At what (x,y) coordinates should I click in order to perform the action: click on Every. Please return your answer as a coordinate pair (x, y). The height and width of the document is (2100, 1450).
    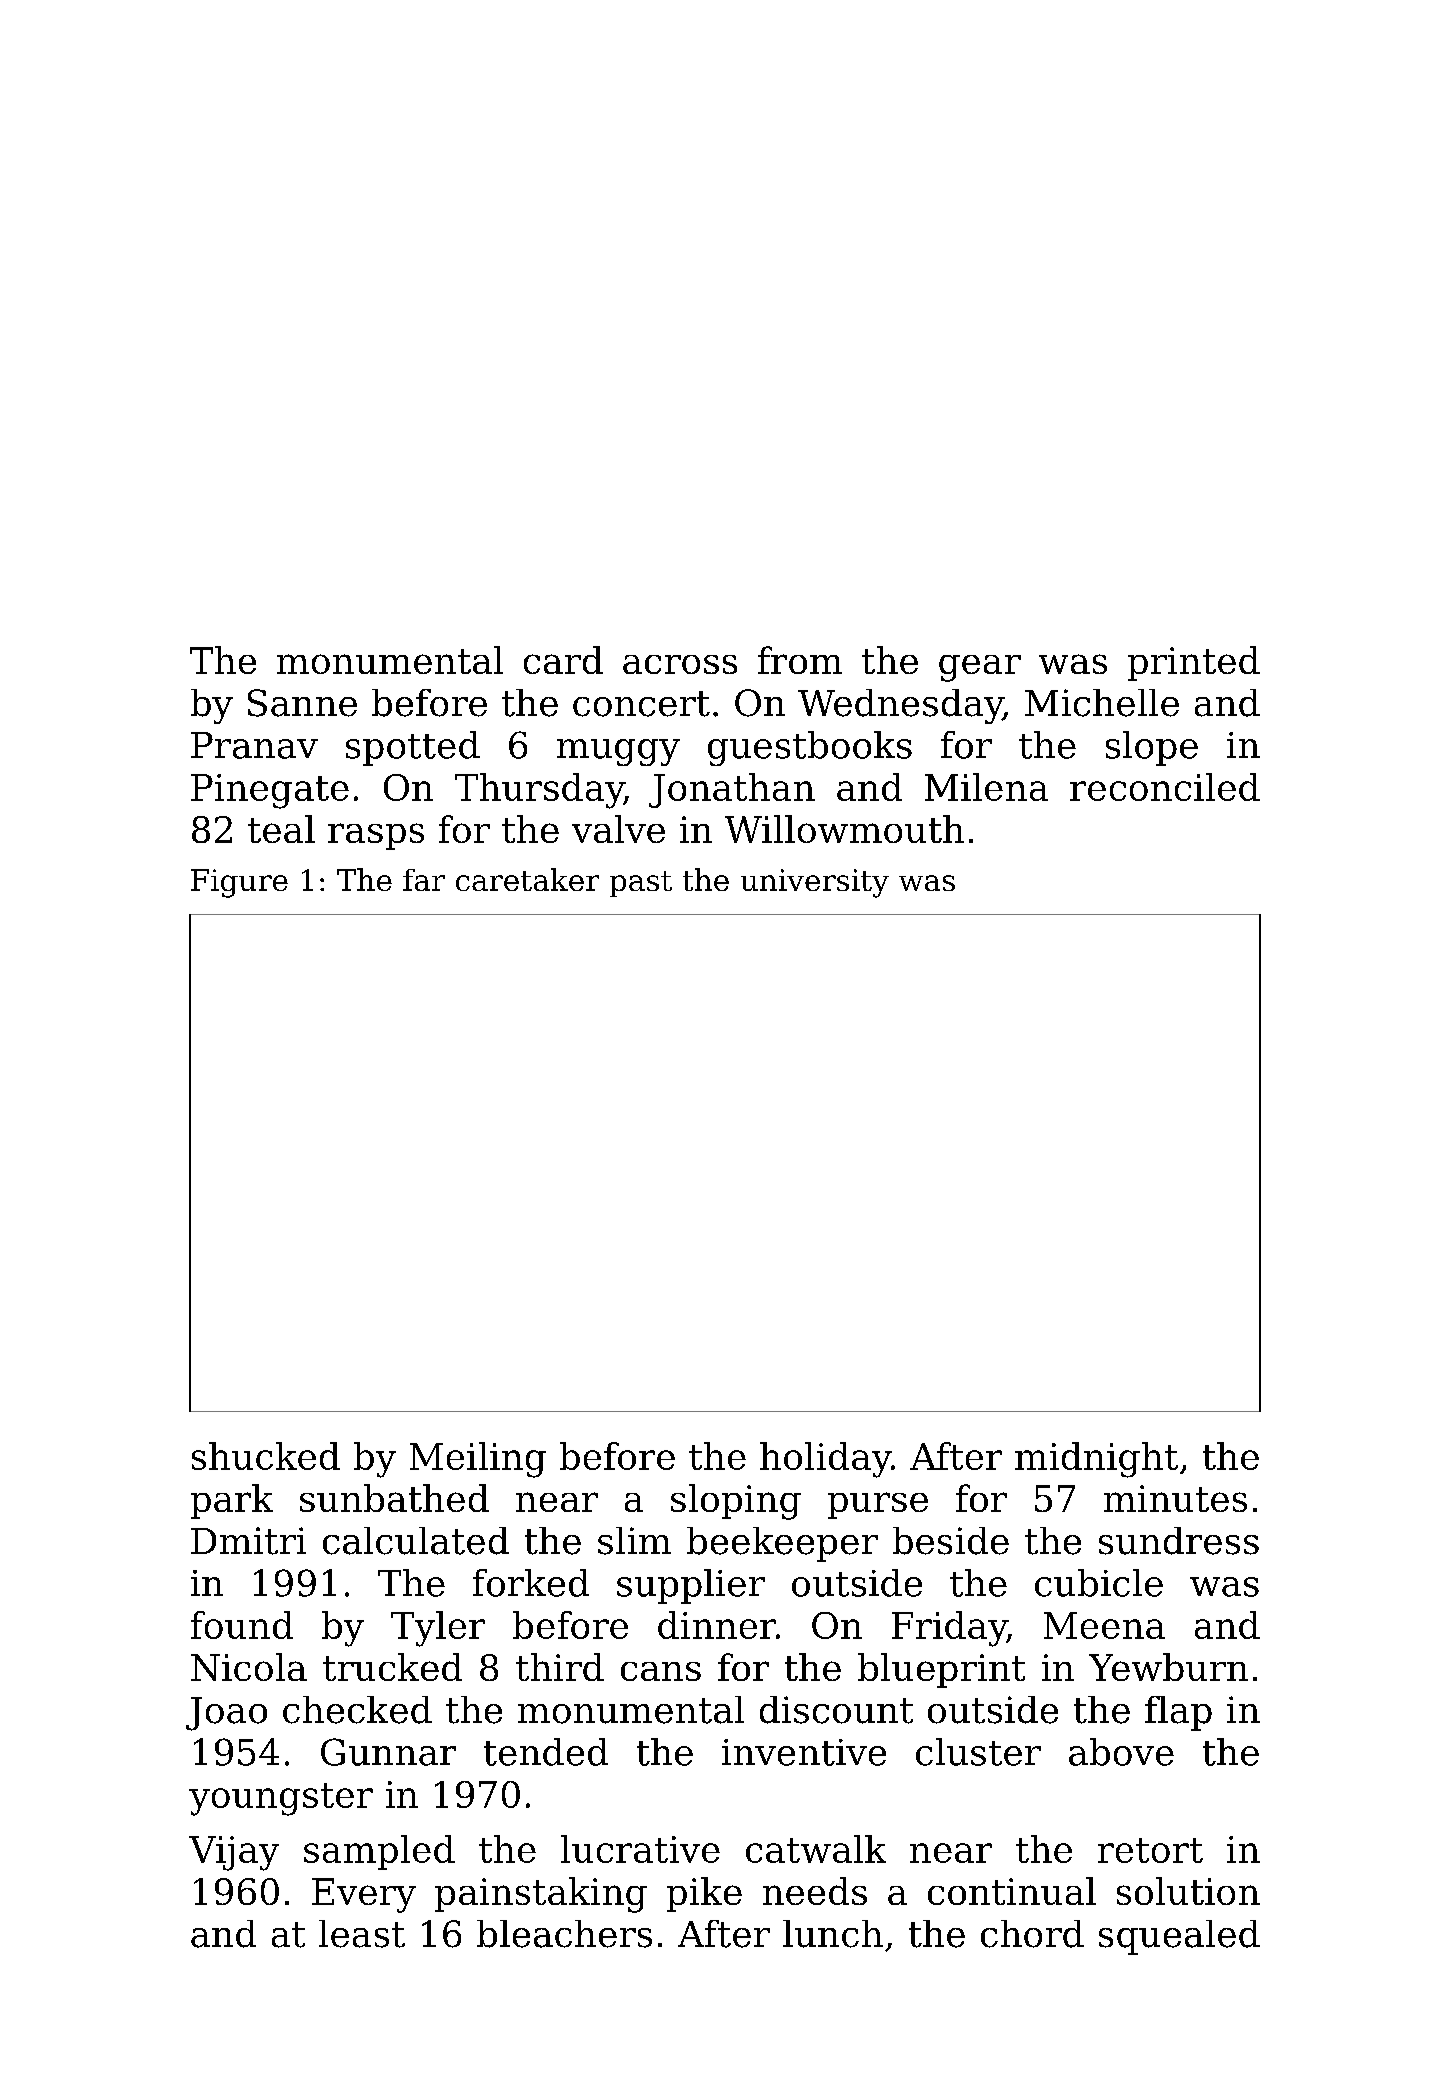
    Looking at the image, I should click on (364, 1895).
